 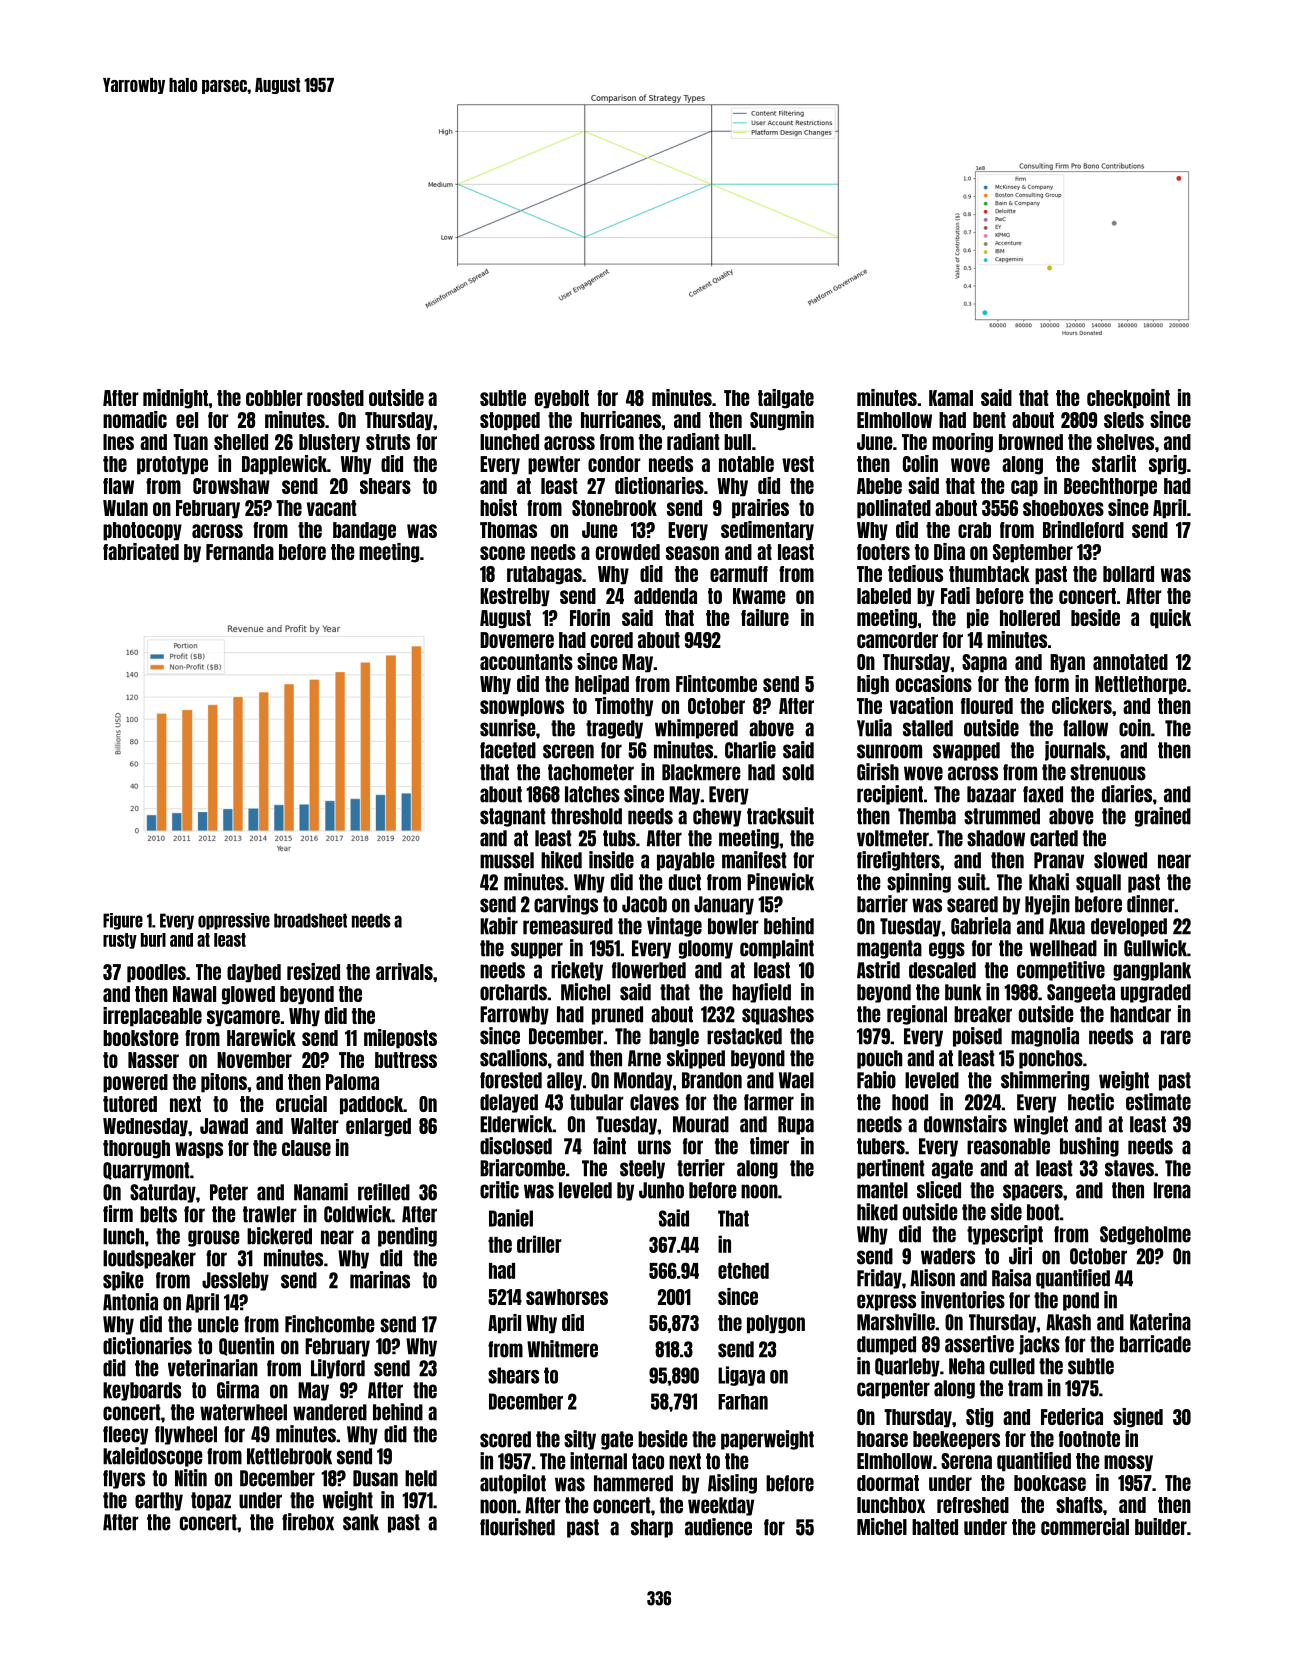 What do you see at coordinates (591, 772) in the screenshot?
I see `tachometer` at bounding box center [591, 772].
